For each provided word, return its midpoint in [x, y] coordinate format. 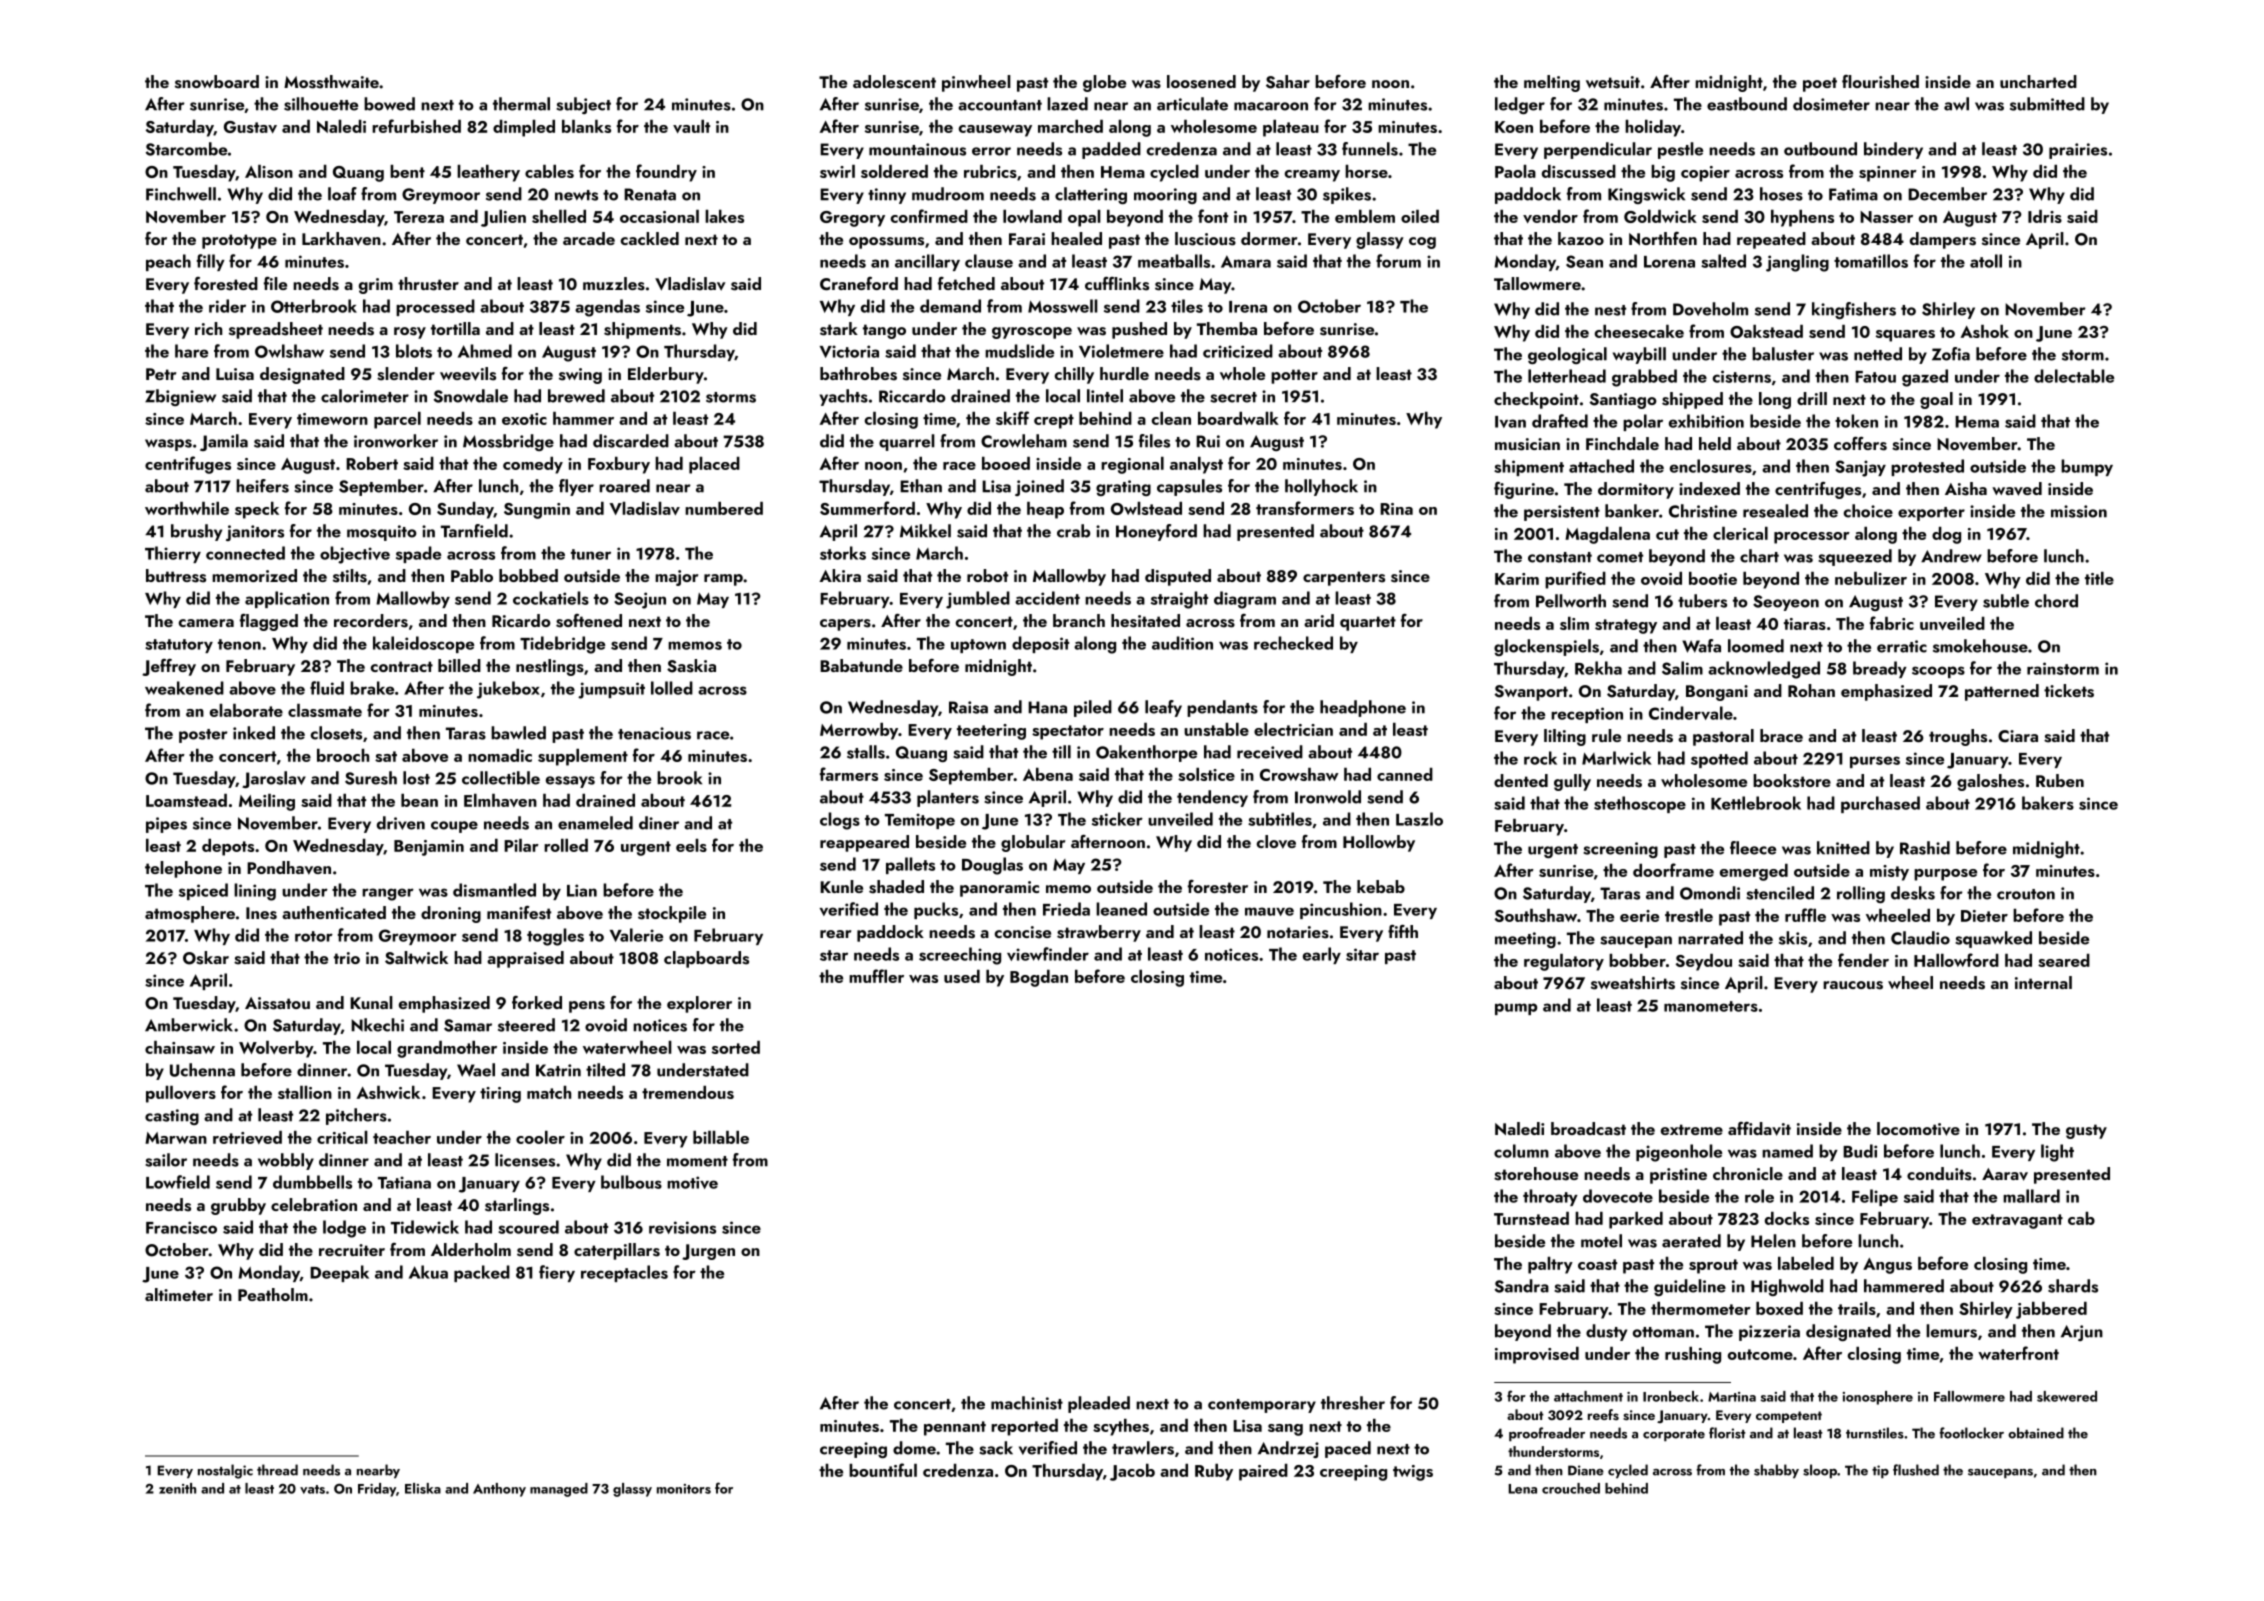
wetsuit [1613, 82]
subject [583, 105]
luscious [1205, 239]
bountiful [883, 1470]
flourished [1880, 82]
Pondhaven [289, 868]
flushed [1916, 1470]
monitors [684, 1489]
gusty [2086, 1131]
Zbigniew [180, 397]
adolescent [894, 82]
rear [835, 934]
